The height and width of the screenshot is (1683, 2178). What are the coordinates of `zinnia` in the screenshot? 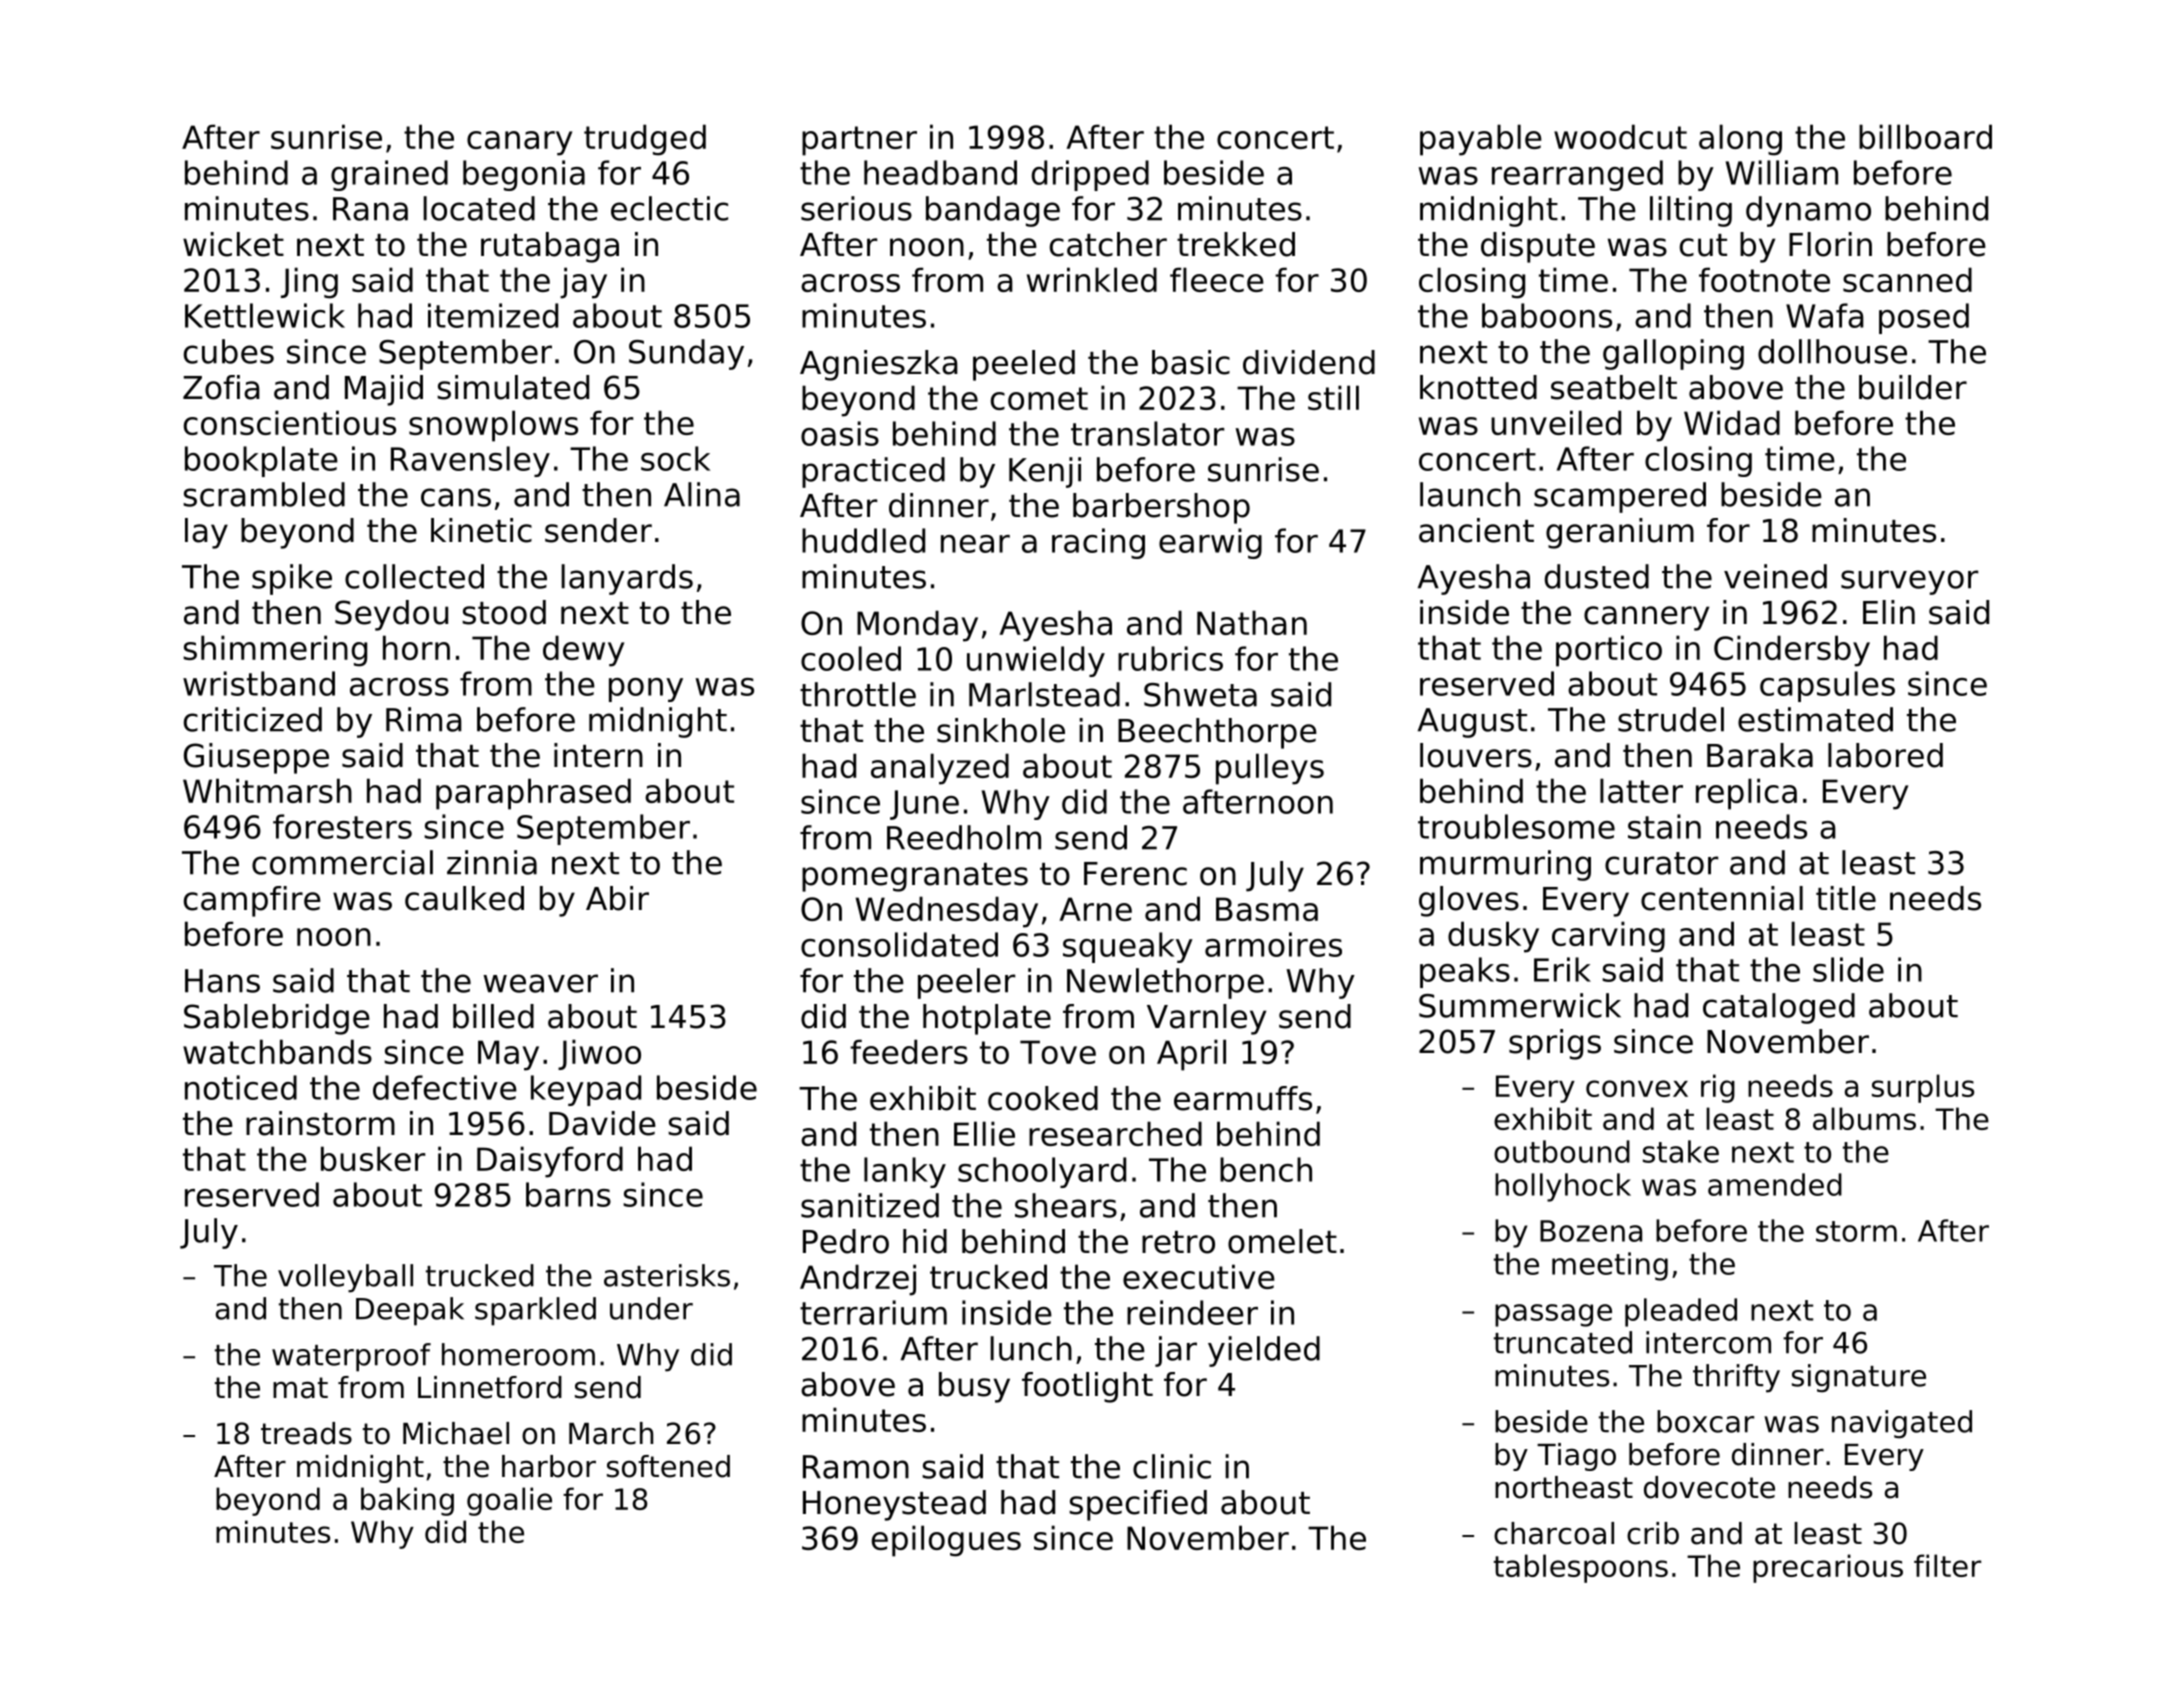 It's located at (492, 862).
